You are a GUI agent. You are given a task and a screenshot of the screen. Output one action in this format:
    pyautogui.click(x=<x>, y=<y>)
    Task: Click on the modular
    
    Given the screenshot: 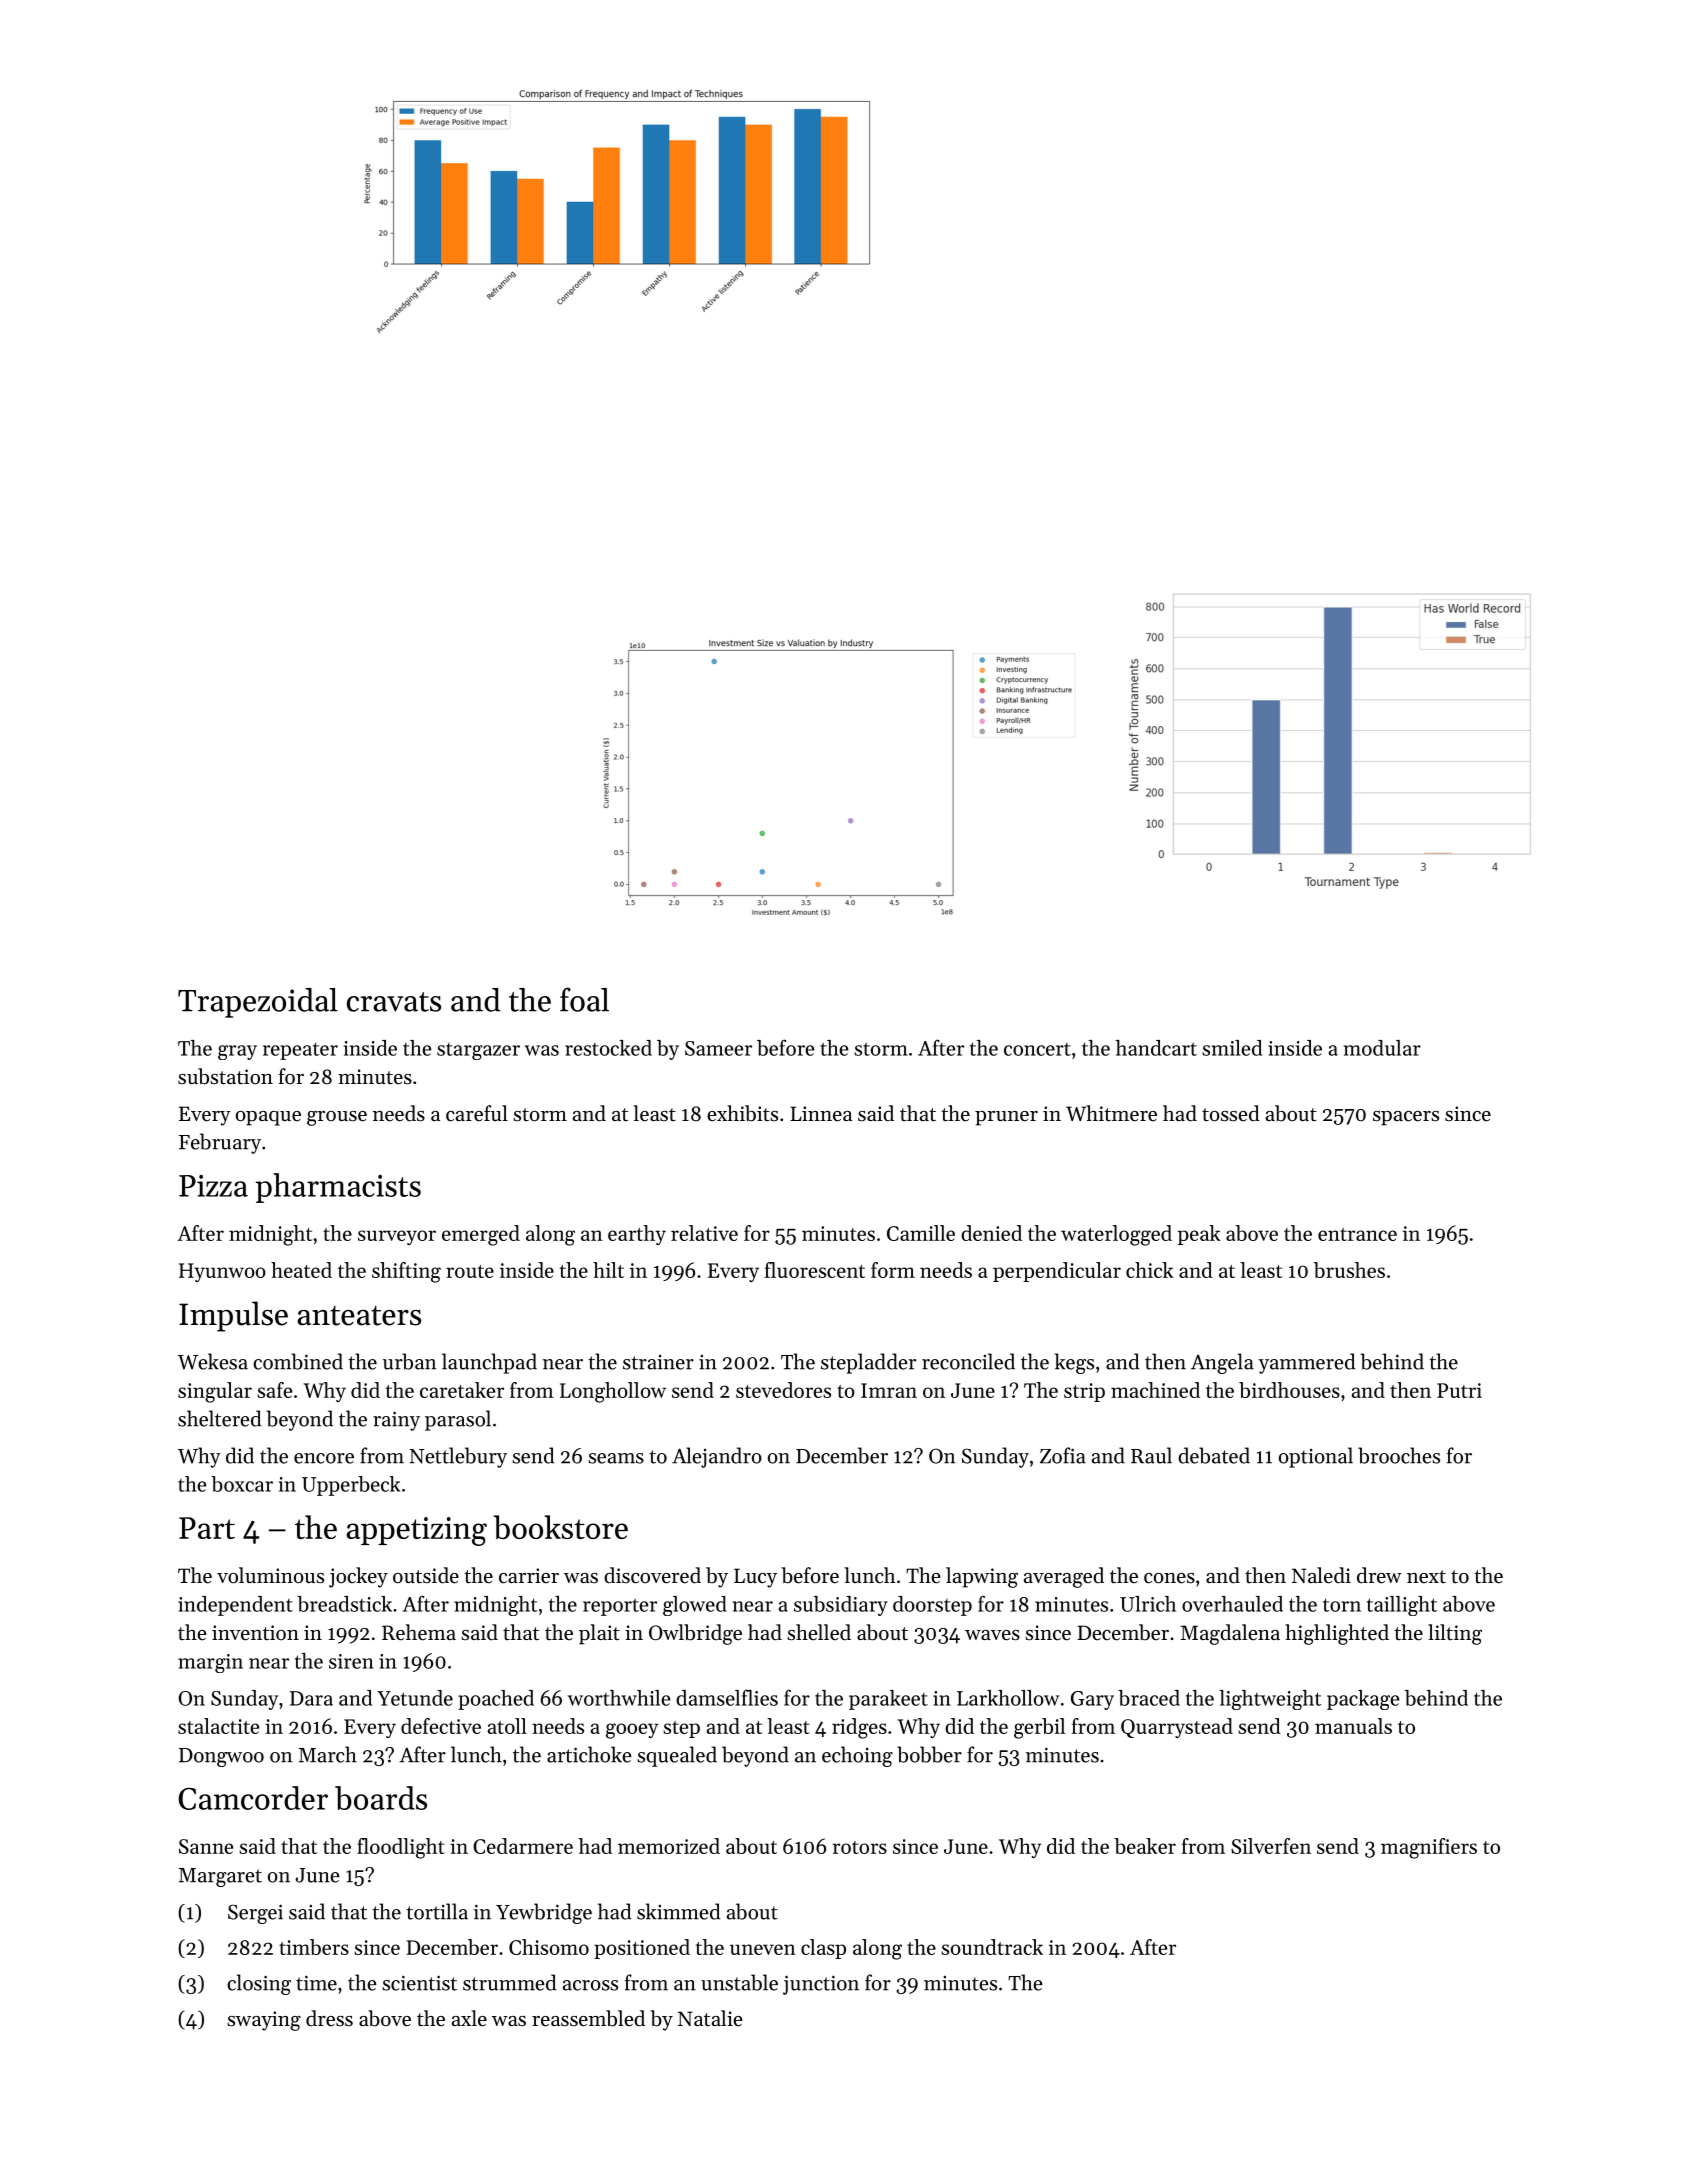 What is the action you would take?
    pyautogui.click(x=1382, y=1048)
